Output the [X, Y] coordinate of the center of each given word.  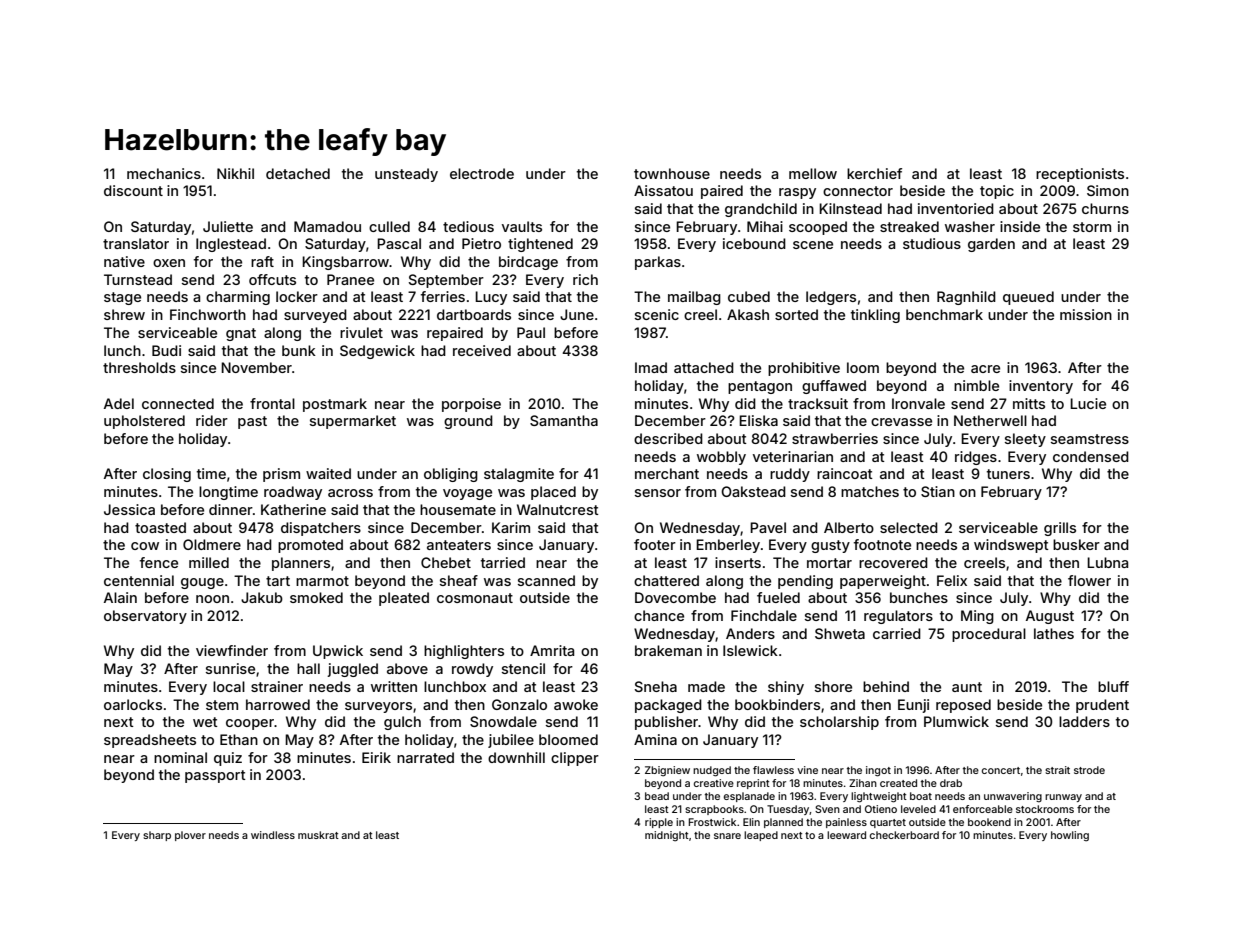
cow [145, 546]
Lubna [1107, 562]
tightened [540, 245]
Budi [166, 350]
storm [1092, 227]
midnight [667, 836]
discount [133, 190]
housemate [458, 509]
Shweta [840, 633]
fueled [778, 597]
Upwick [338, 652]
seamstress [1090, 439]
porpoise [471, 405]
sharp [157, 836]
